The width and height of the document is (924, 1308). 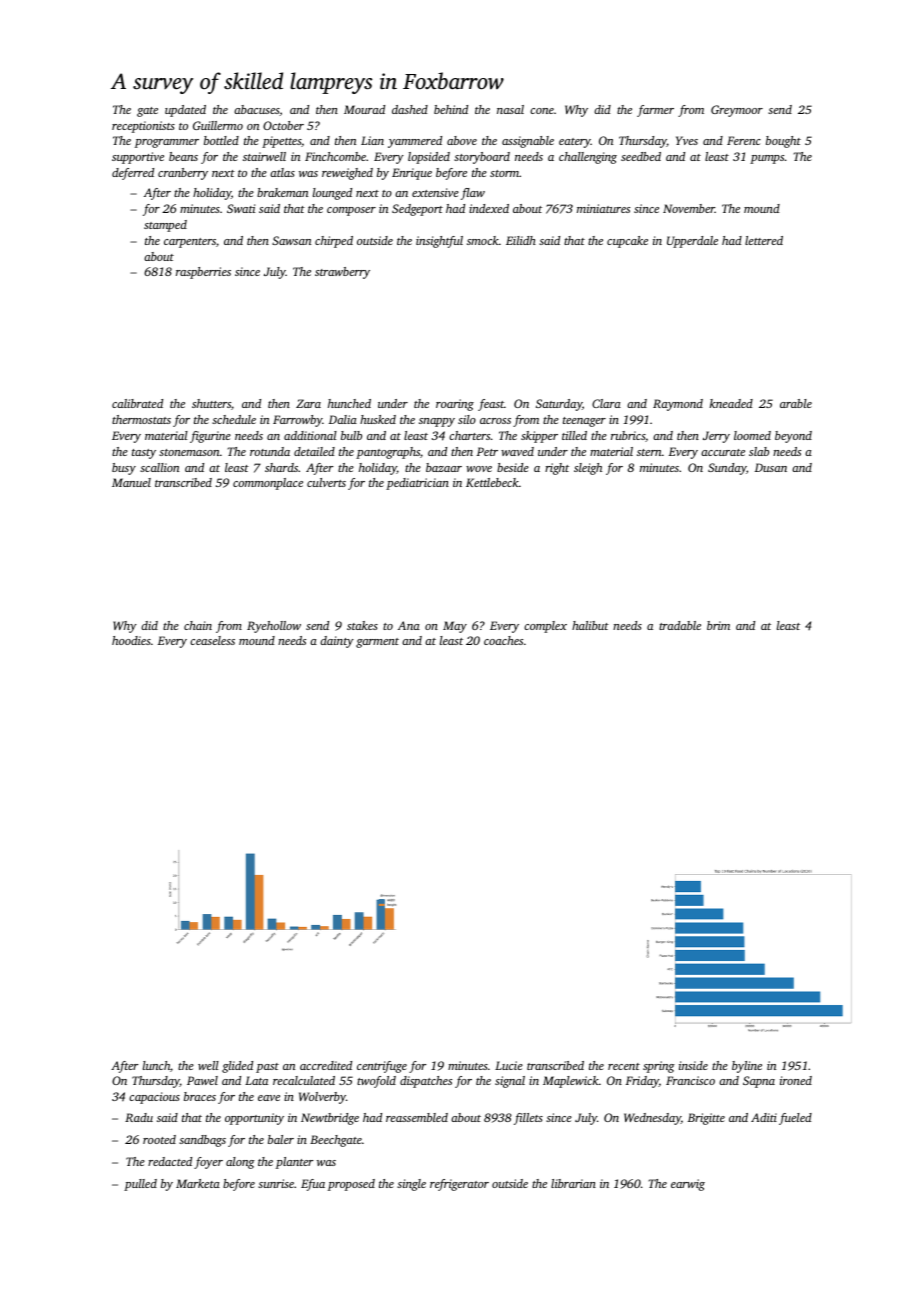 What do you see at coordinates (624, 1066) in the document?
I see `recent` at bounding box center [624, 1066].
